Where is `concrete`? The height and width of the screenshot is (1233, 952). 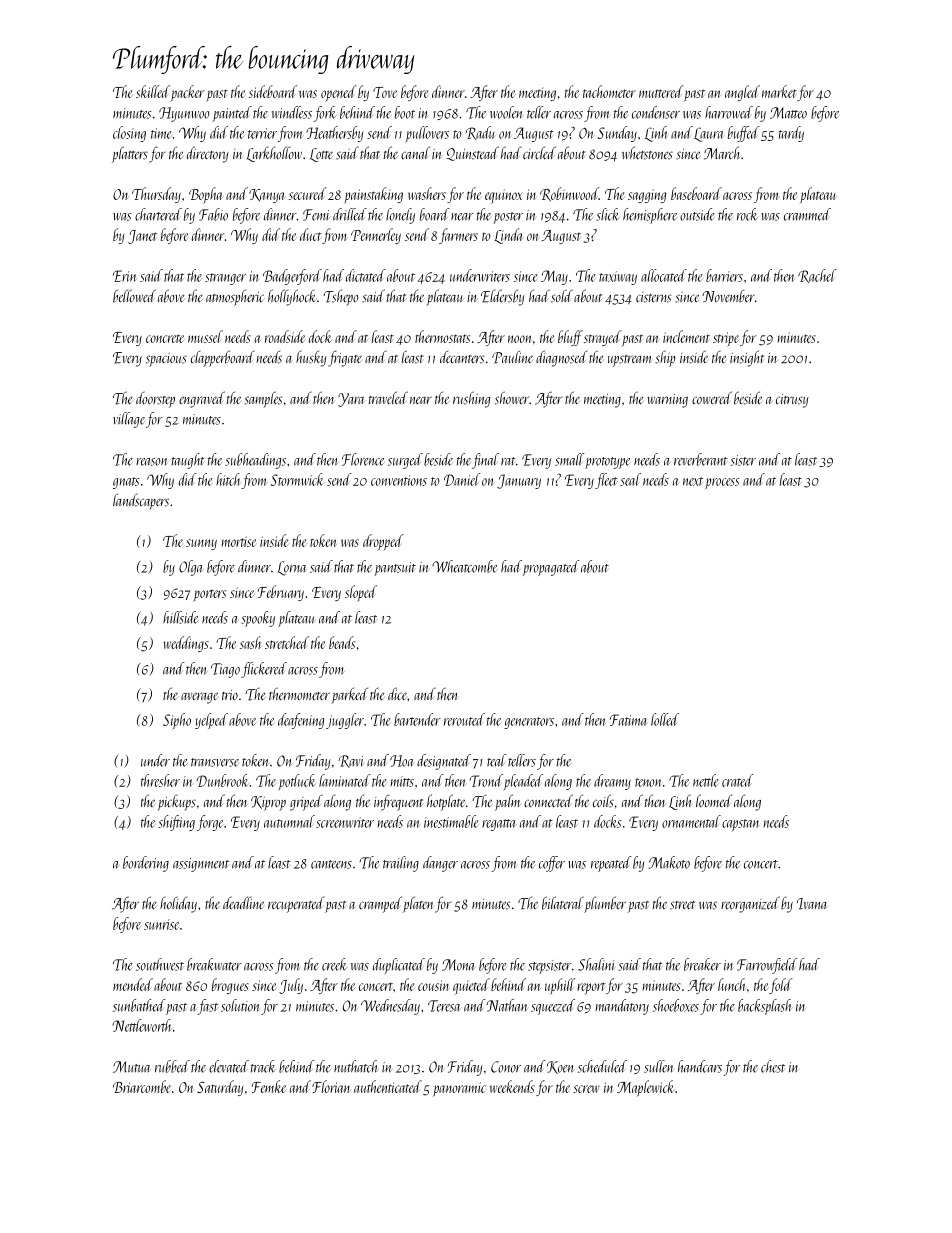
concrete is located at coordinates (165, 338).
